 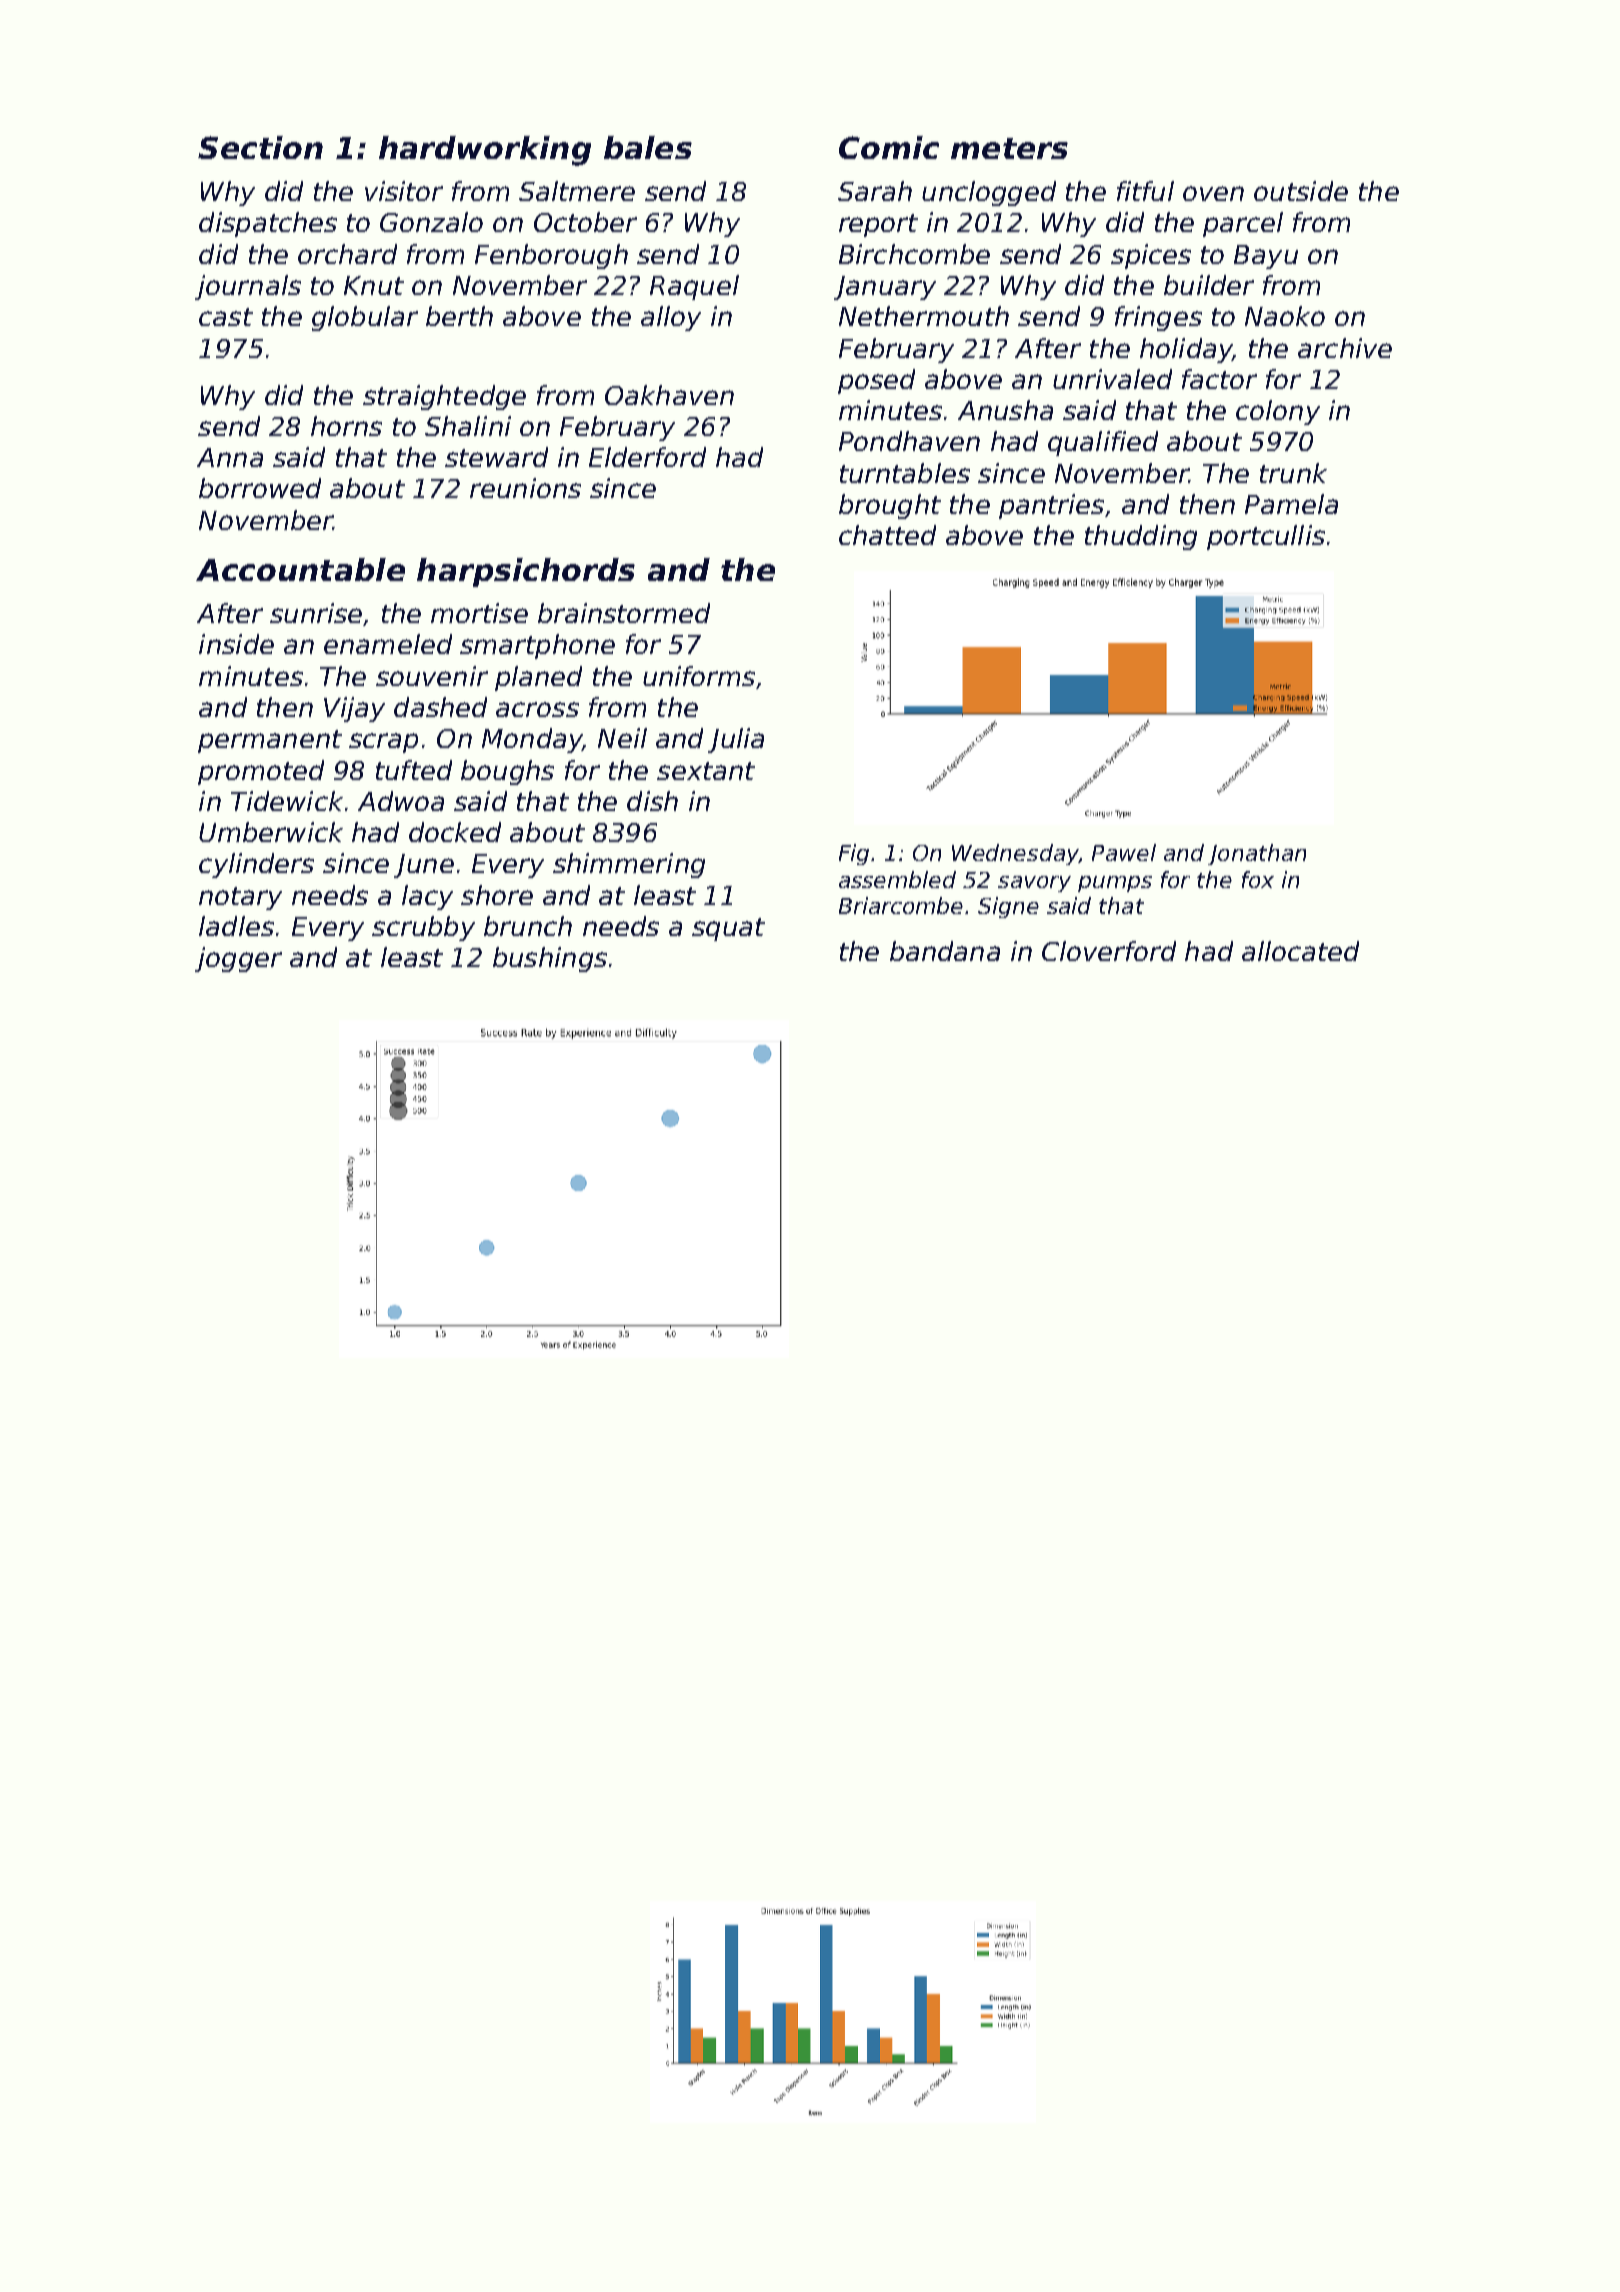 What do you see at coordinates (1109, 951) in the page?
I see `Cloverford` at bounding box center [1109, 951].
